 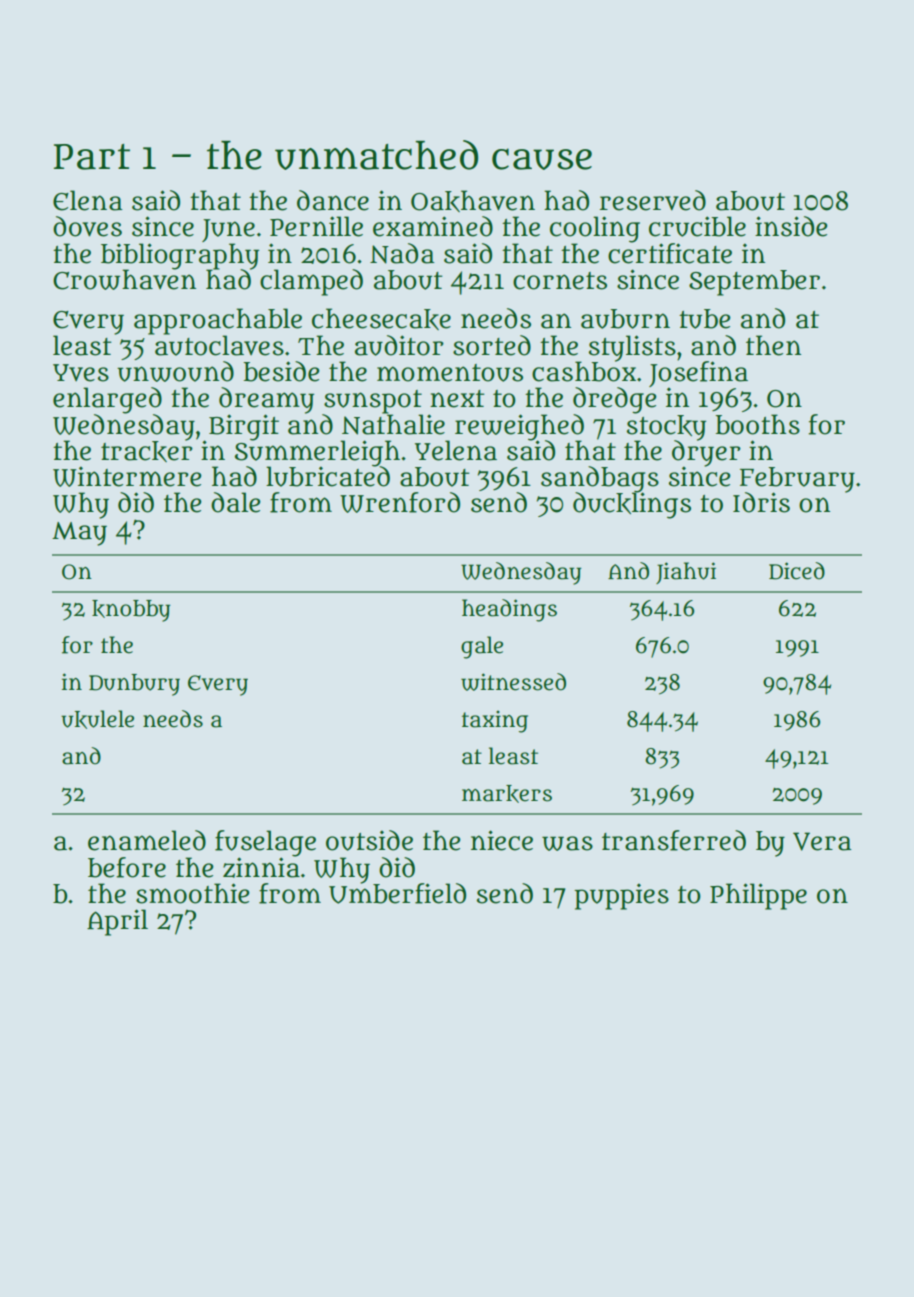 What do you see at coordinates (797, 480) in the screenshot?
I see `February` at bounding box center [797, 480].
